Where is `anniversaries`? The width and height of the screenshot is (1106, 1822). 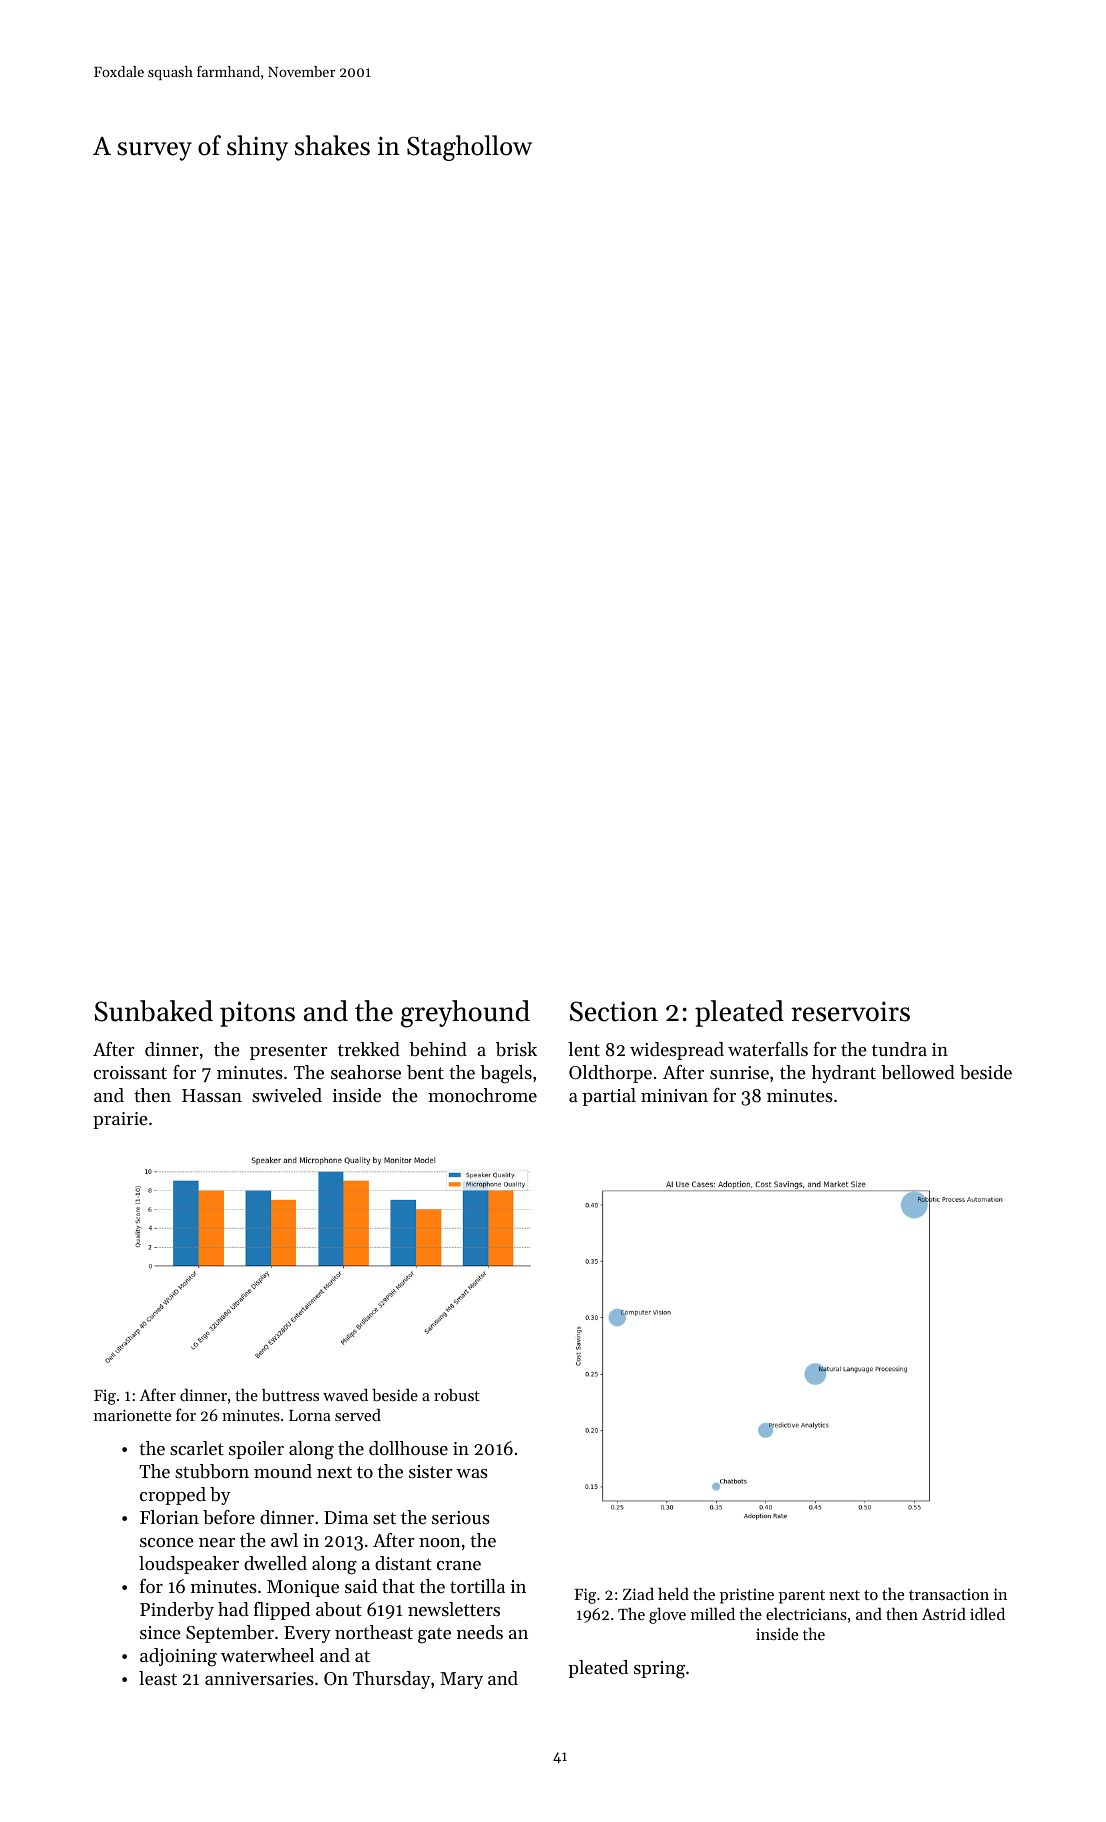 anniversaries is located at coordinates (259, 1678).
